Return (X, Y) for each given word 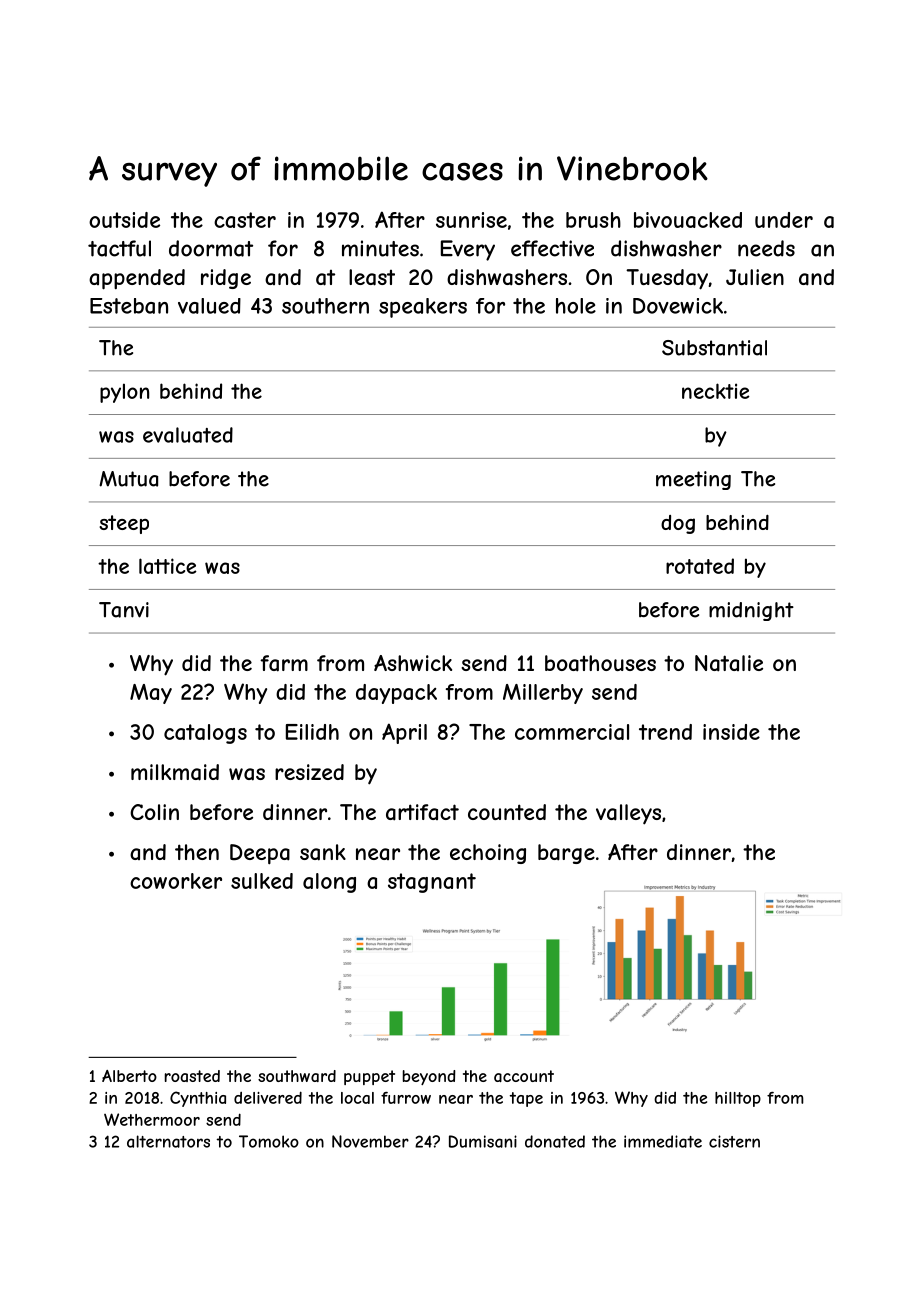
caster (245, 220)
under (784, 220)
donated (555, 1141)
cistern (734, 1141)
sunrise (471, 220)
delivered (268, 1097)
